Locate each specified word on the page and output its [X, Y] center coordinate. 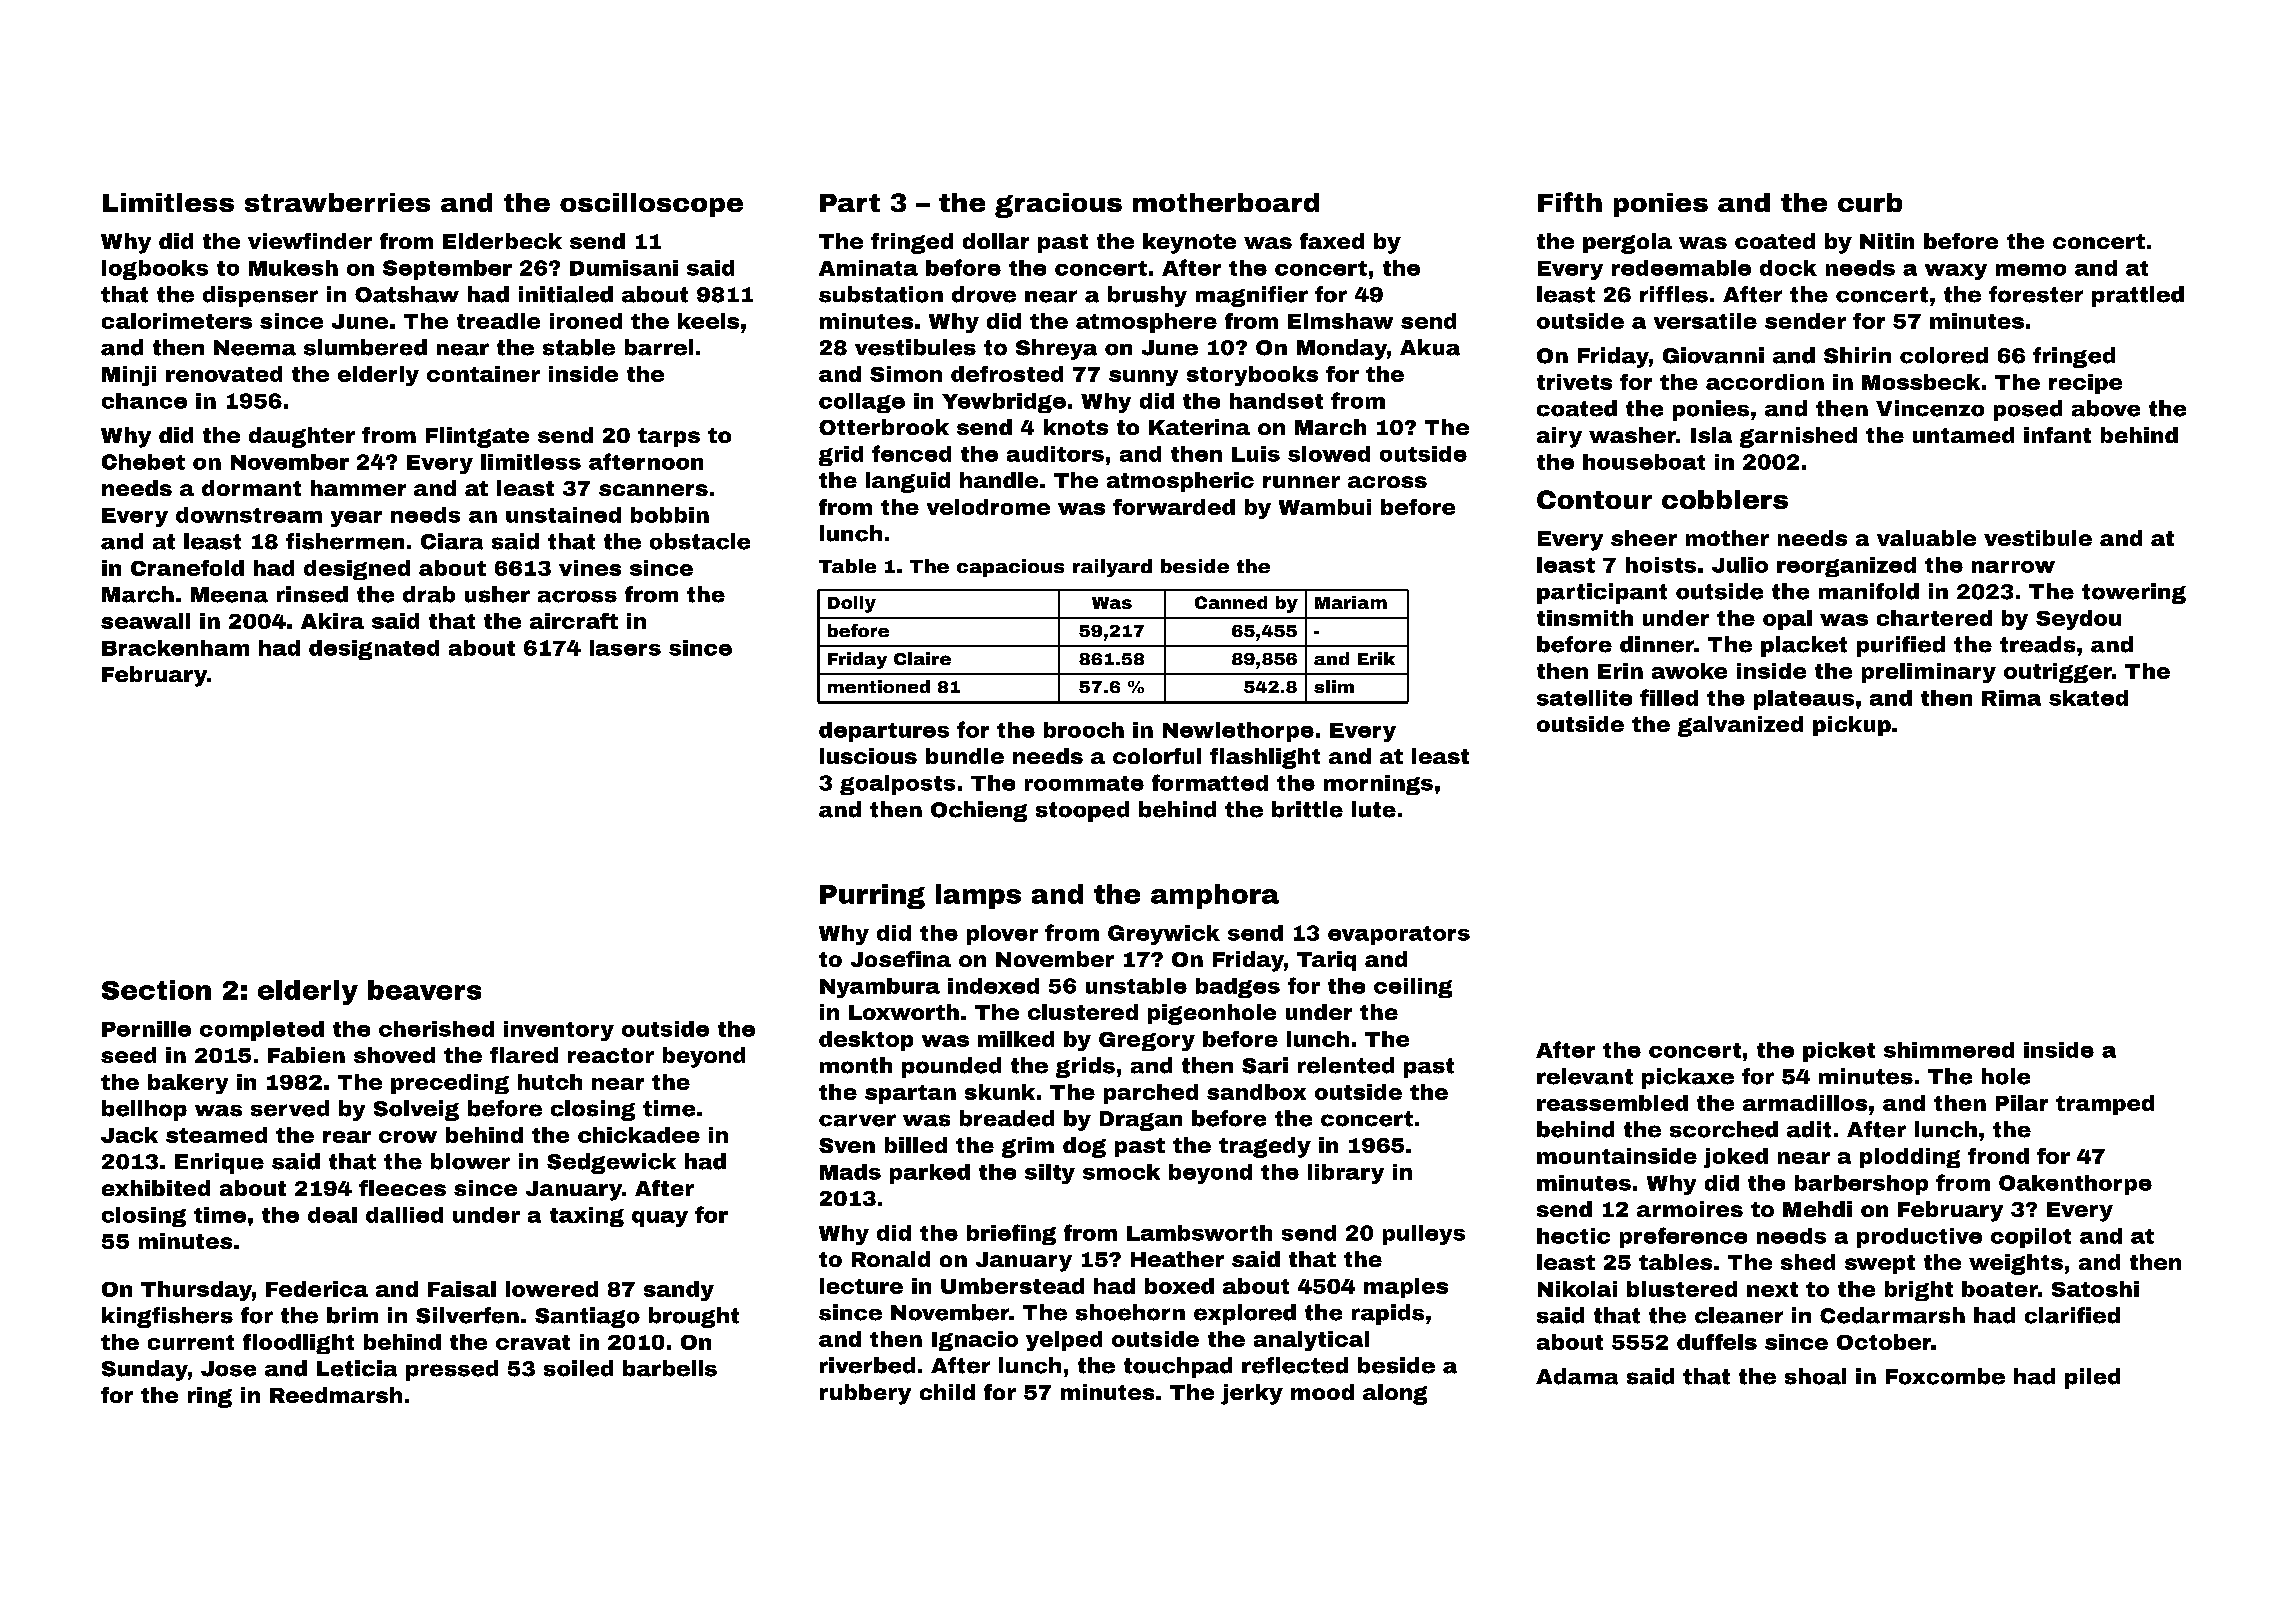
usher [497, 594]
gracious [1058, 205]
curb [1870, 202]
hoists [1661, 565]
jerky [1252, 1394]
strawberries [337, 202]
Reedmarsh [336, 1395]
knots [1076, 427]
